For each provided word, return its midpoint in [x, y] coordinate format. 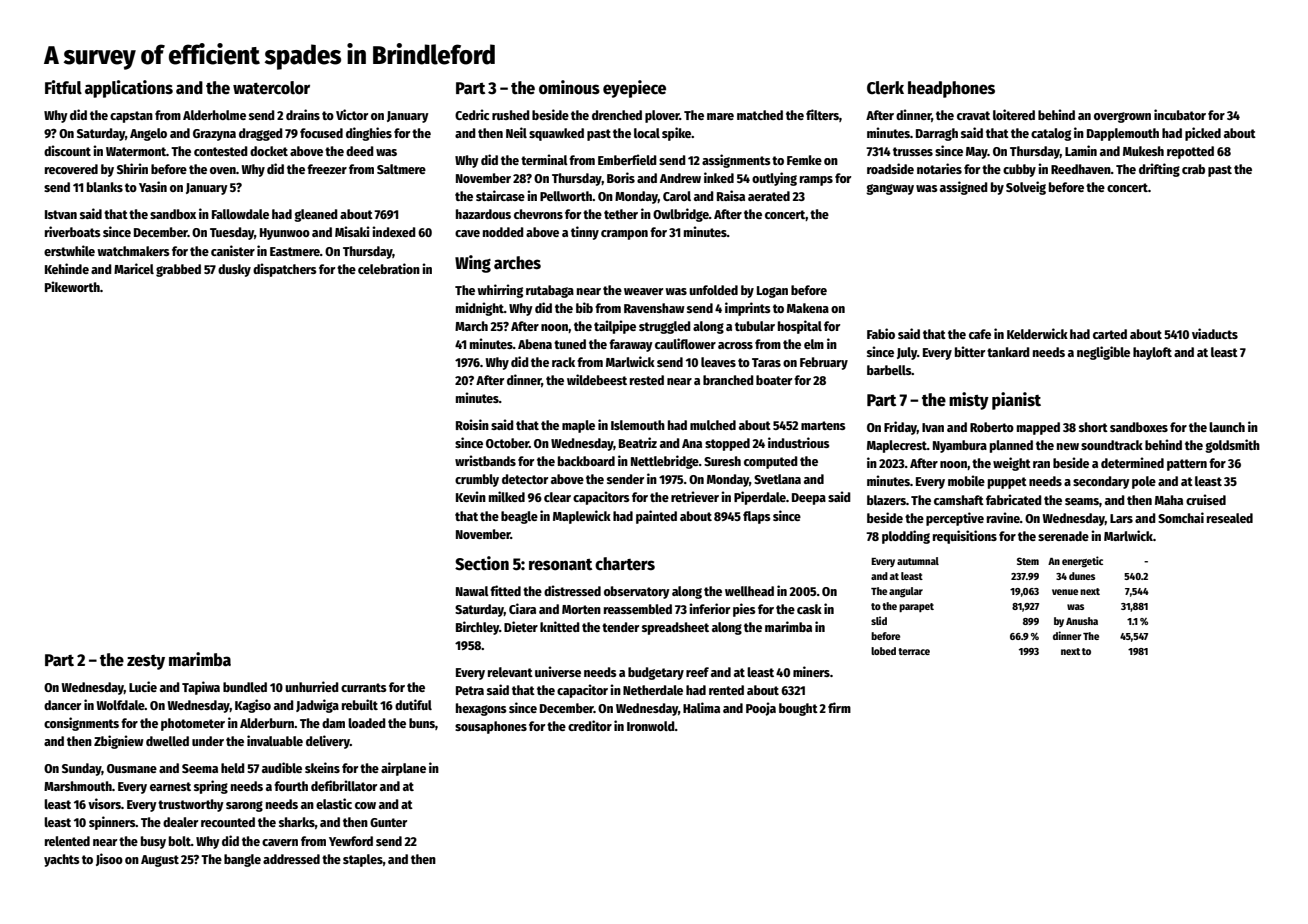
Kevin [471, 496]
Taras [766, 362]
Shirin [132, 168]
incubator [1180, 114]
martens [823, 425]
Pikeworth [72, 286]
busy [153, 842]
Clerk [885, 88]
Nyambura [960, 446]
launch [1227, 427]
